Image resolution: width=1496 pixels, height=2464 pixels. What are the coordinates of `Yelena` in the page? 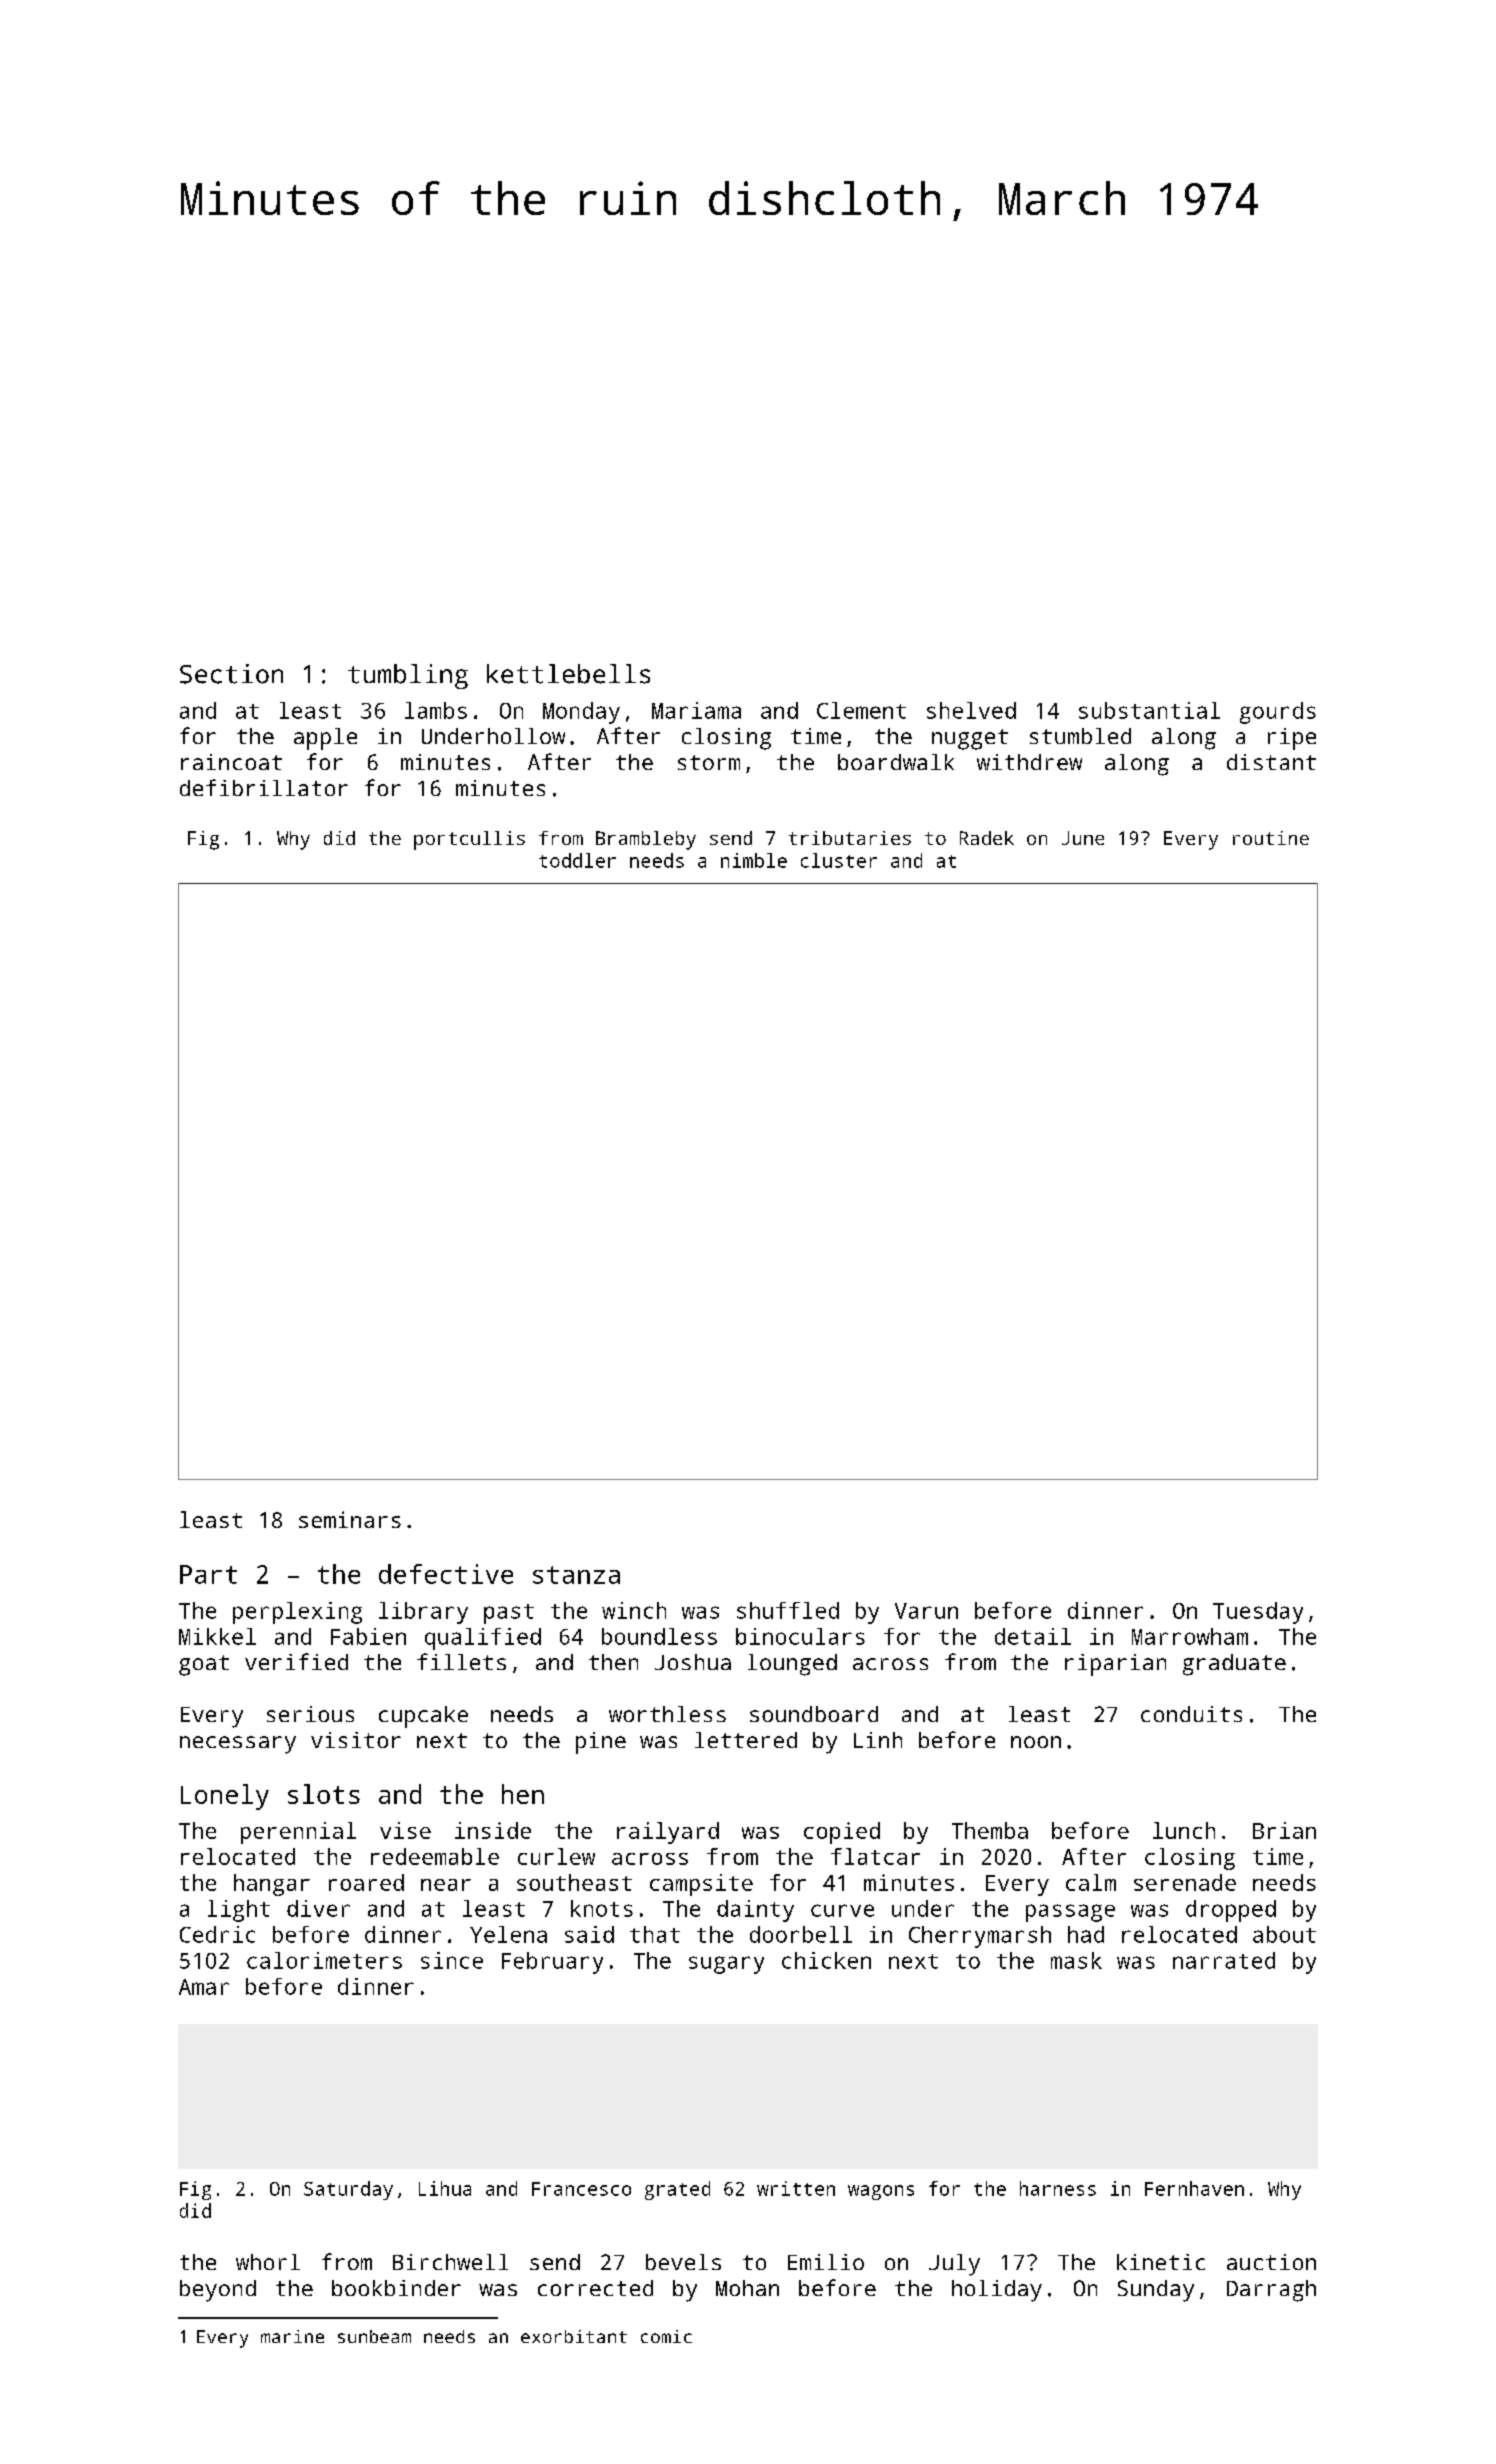 It's located at (508, 1934).
